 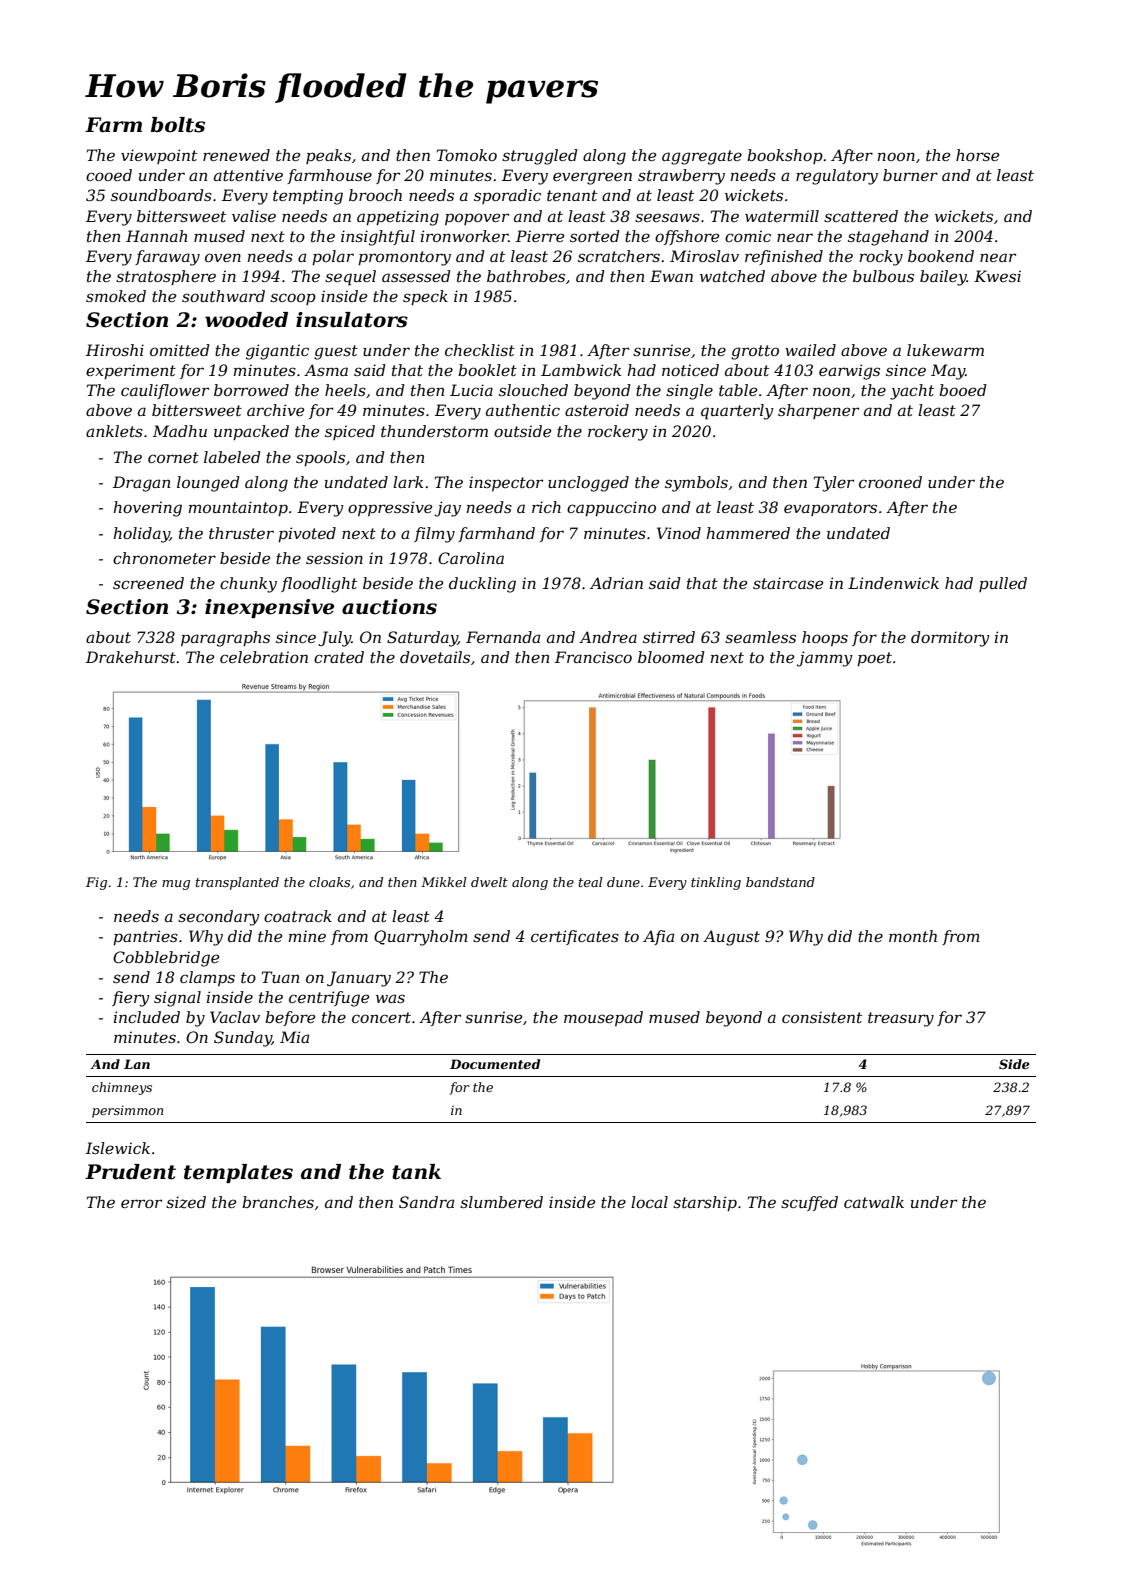 What do you see at coordinates (127, 1112) in the page?
I see `persimmon` at bounding box center [127, 1112].
